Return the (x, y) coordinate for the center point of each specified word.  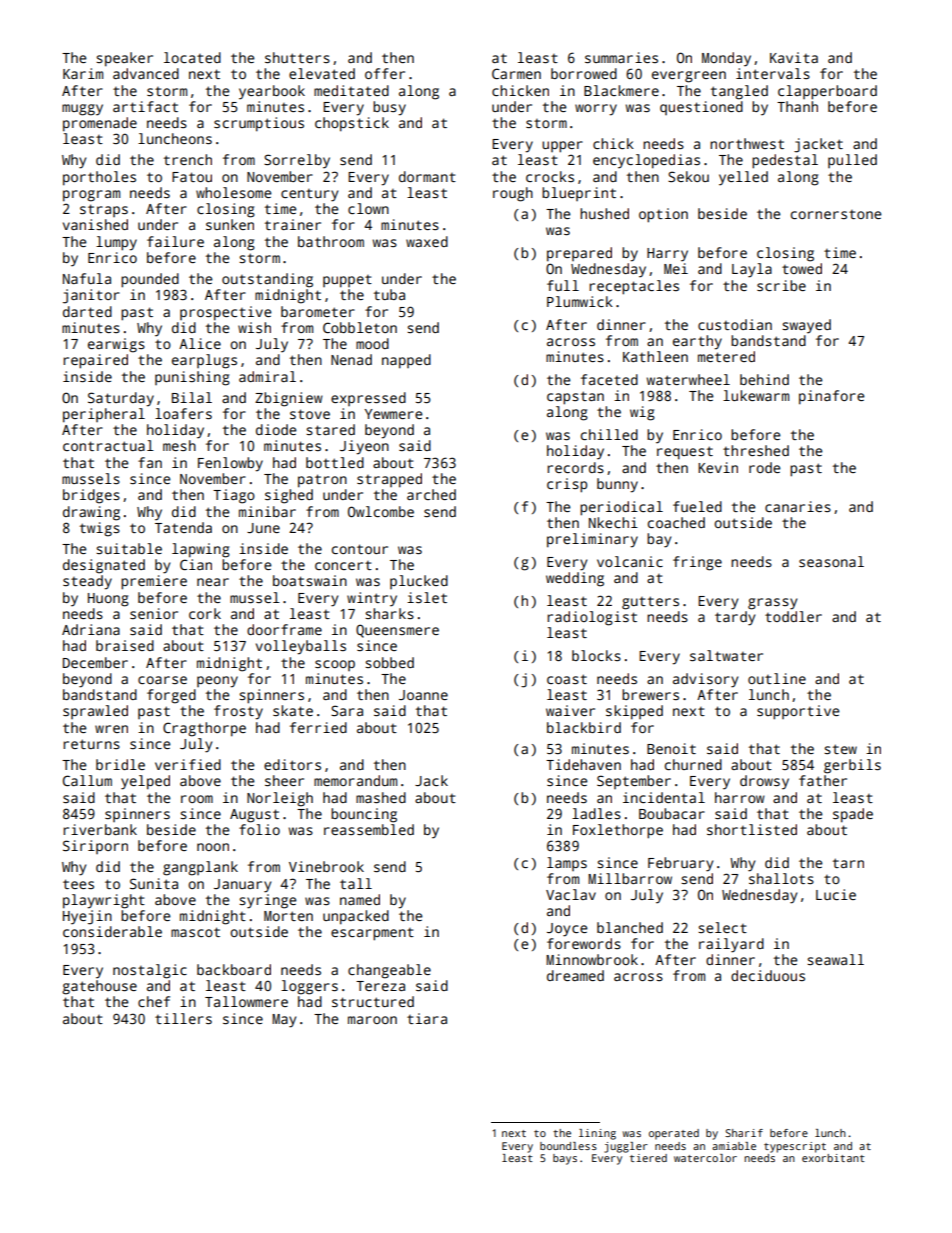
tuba (389, 294)
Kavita (794, 57)
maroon (372, 1020)
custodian (735, 324)
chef (154, 1001)
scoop (335, 665)
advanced (146, 73)
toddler (793, 616)
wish (254, 327)
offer (385, 73)
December (95, 662)
